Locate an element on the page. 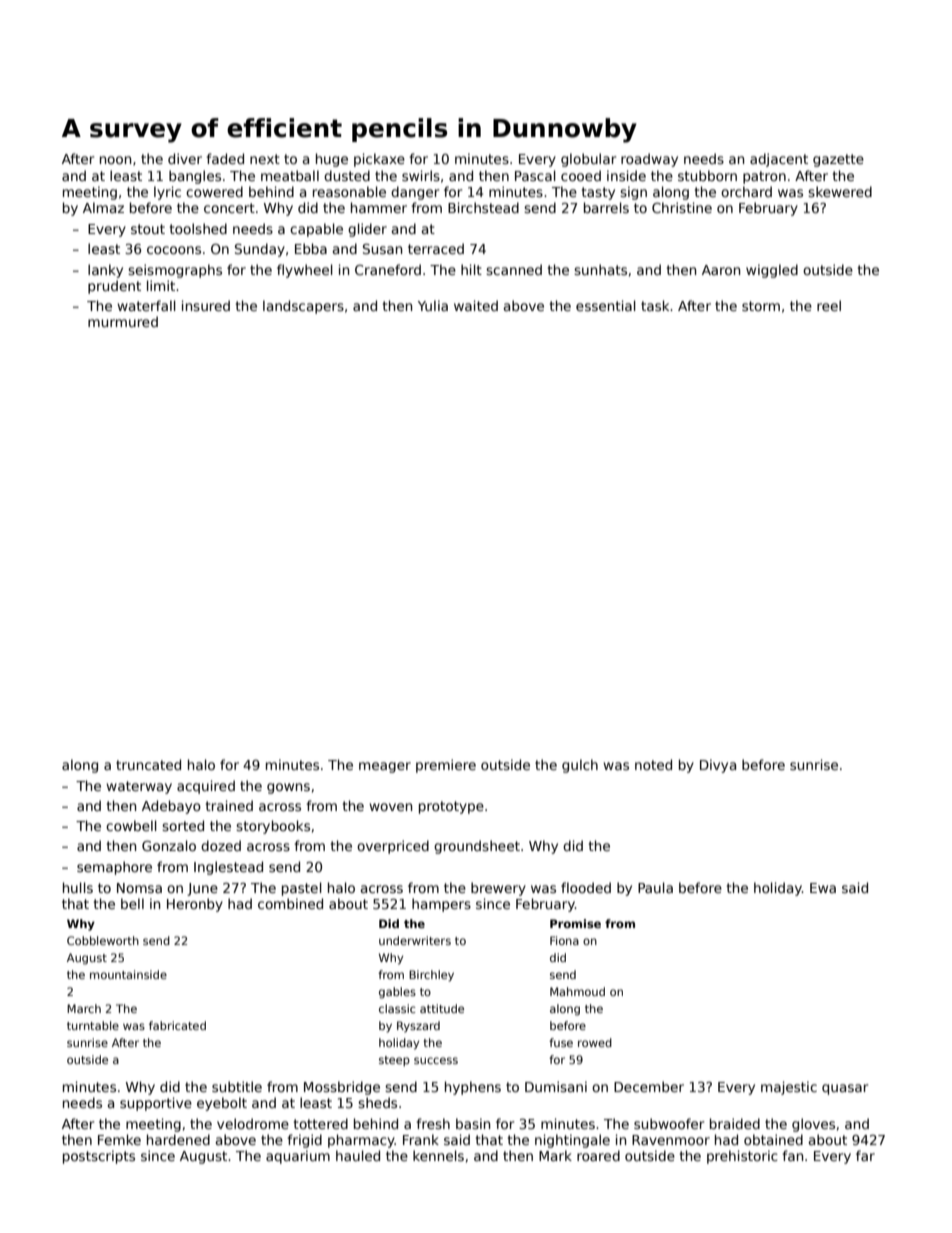  Almaz is located at coordinates (103, 207).
